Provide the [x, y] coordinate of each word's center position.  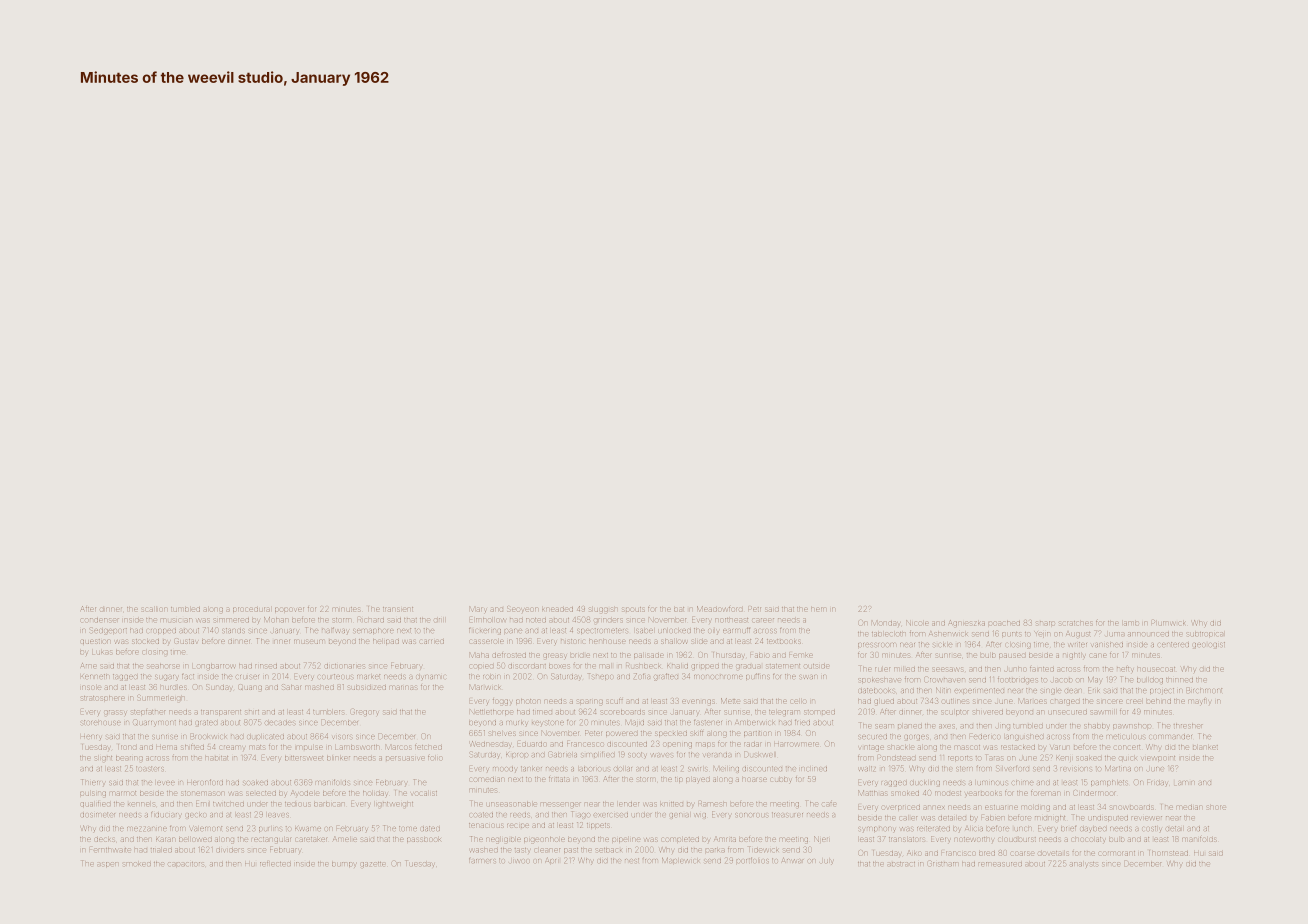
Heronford [205, 782]
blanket [1205, 747]
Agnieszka [967, 623]
